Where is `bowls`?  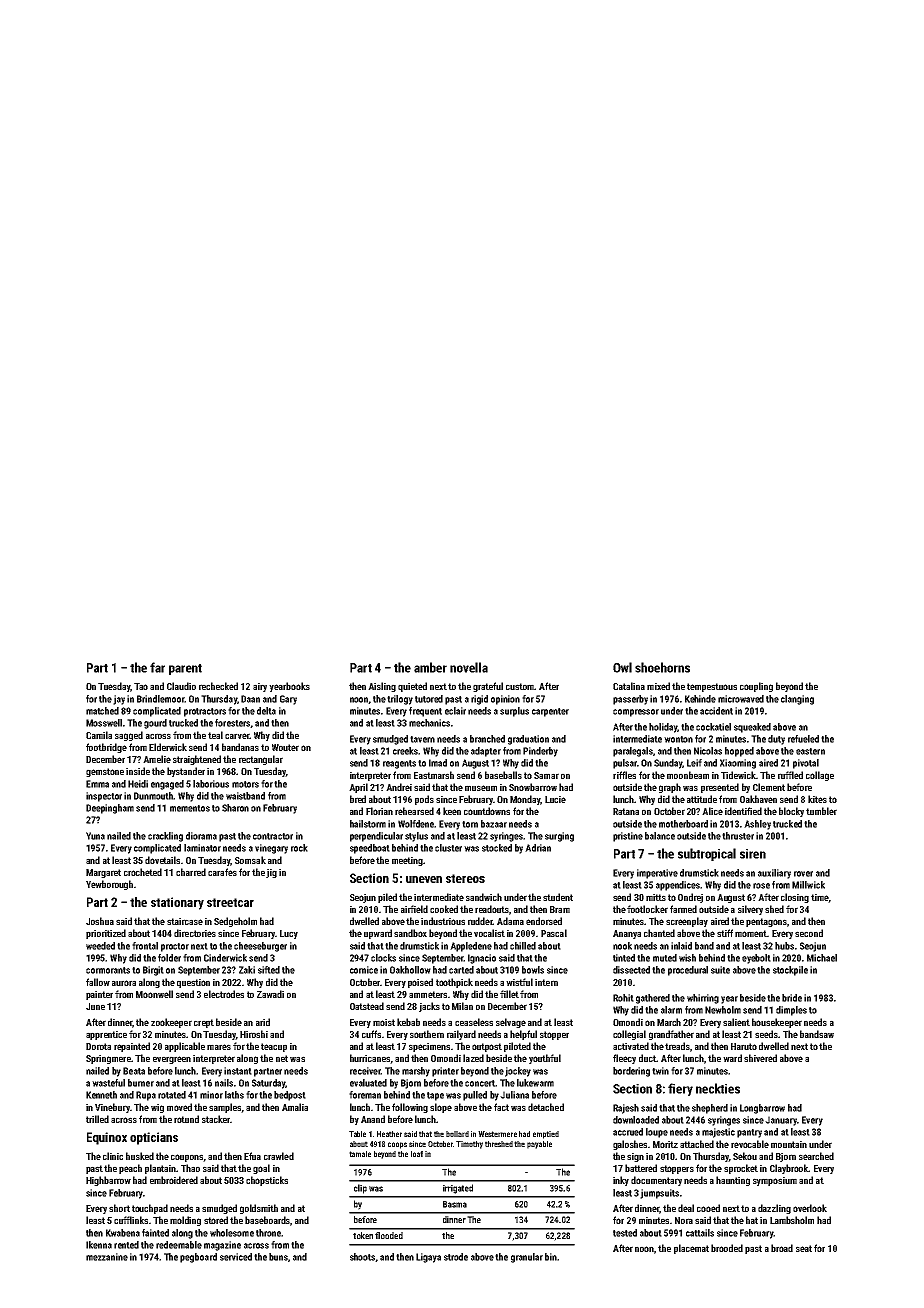 bowls is located at coordinates (533, 970).
